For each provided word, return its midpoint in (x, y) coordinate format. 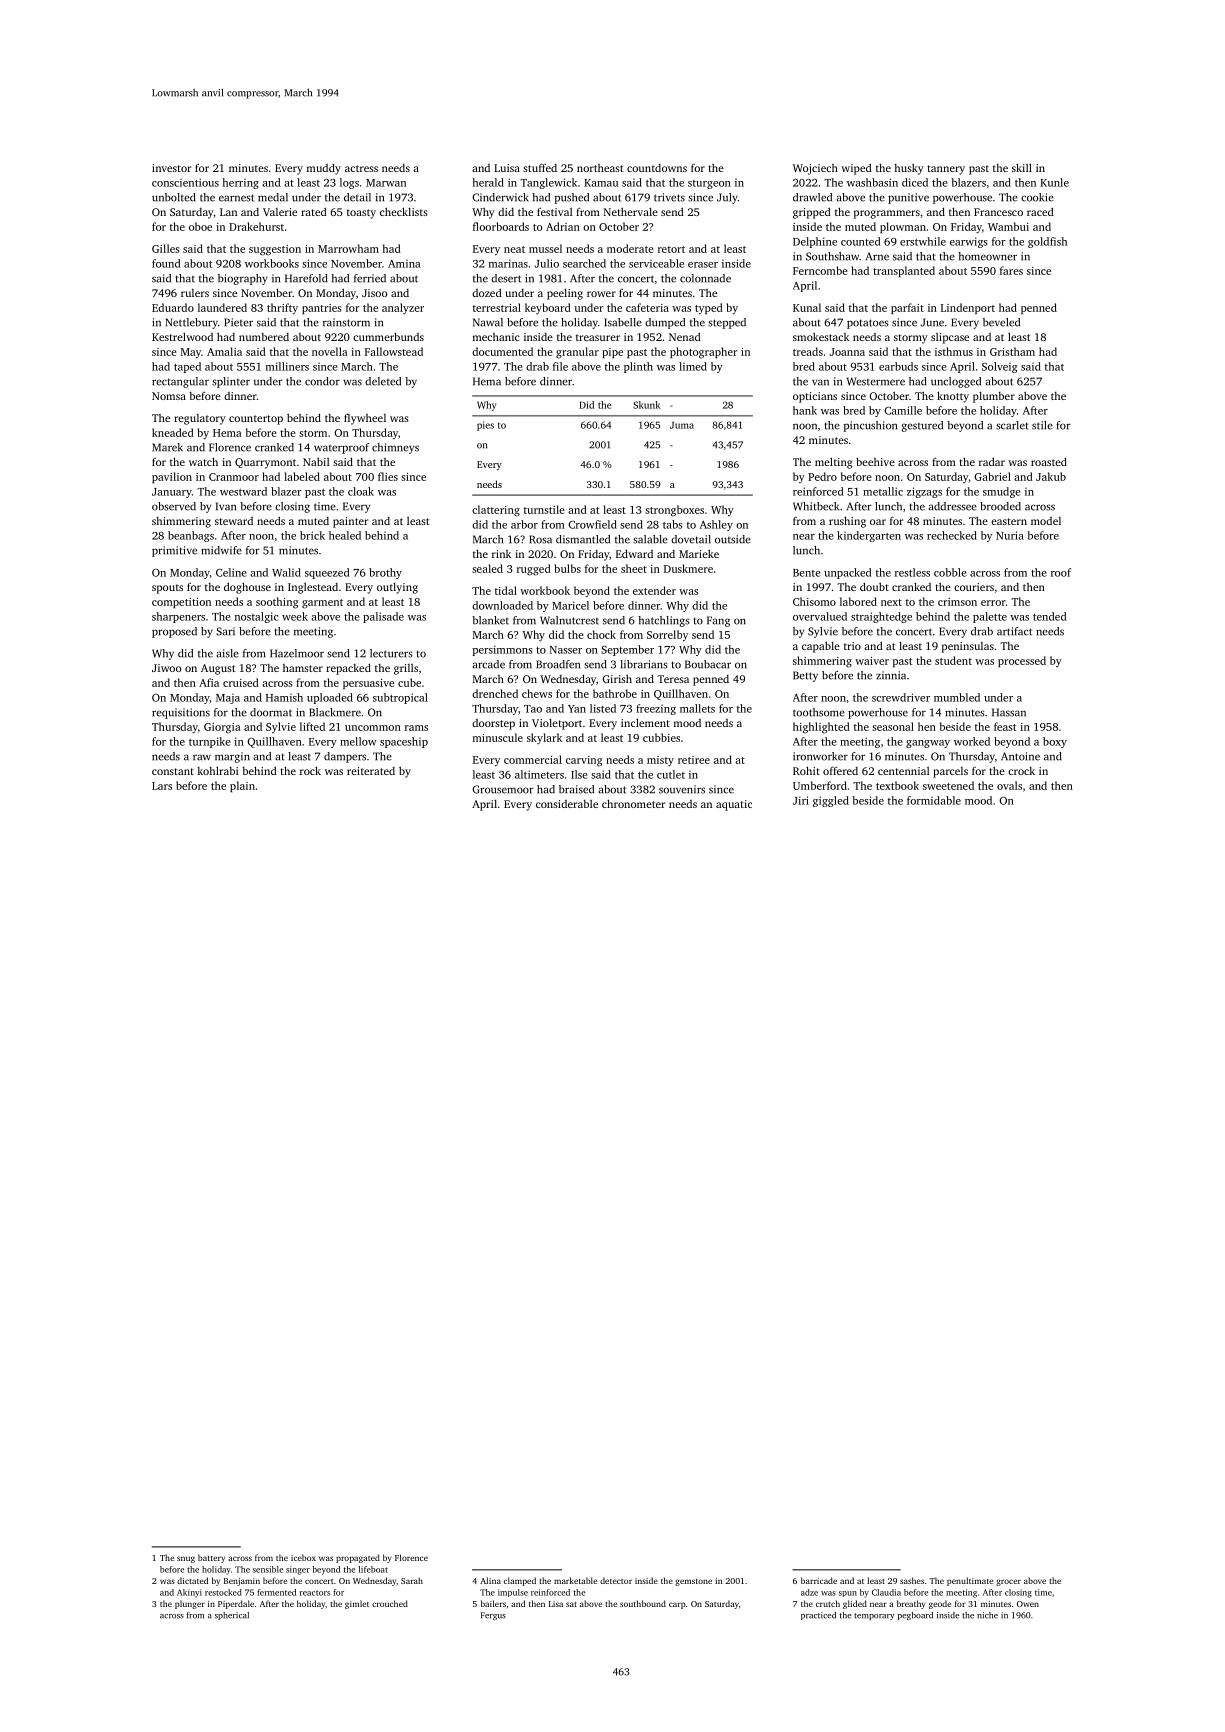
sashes (912, 1580)
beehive (875, 461)
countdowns (657, 168)
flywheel (365, 419)
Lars (162, 786)
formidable (934, 800)
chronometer (633, 803)
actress (361, 168)
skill (1022, 167)
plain (242, 786)
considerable (567, 804)
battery (211, 1558)
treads (808, 351)
